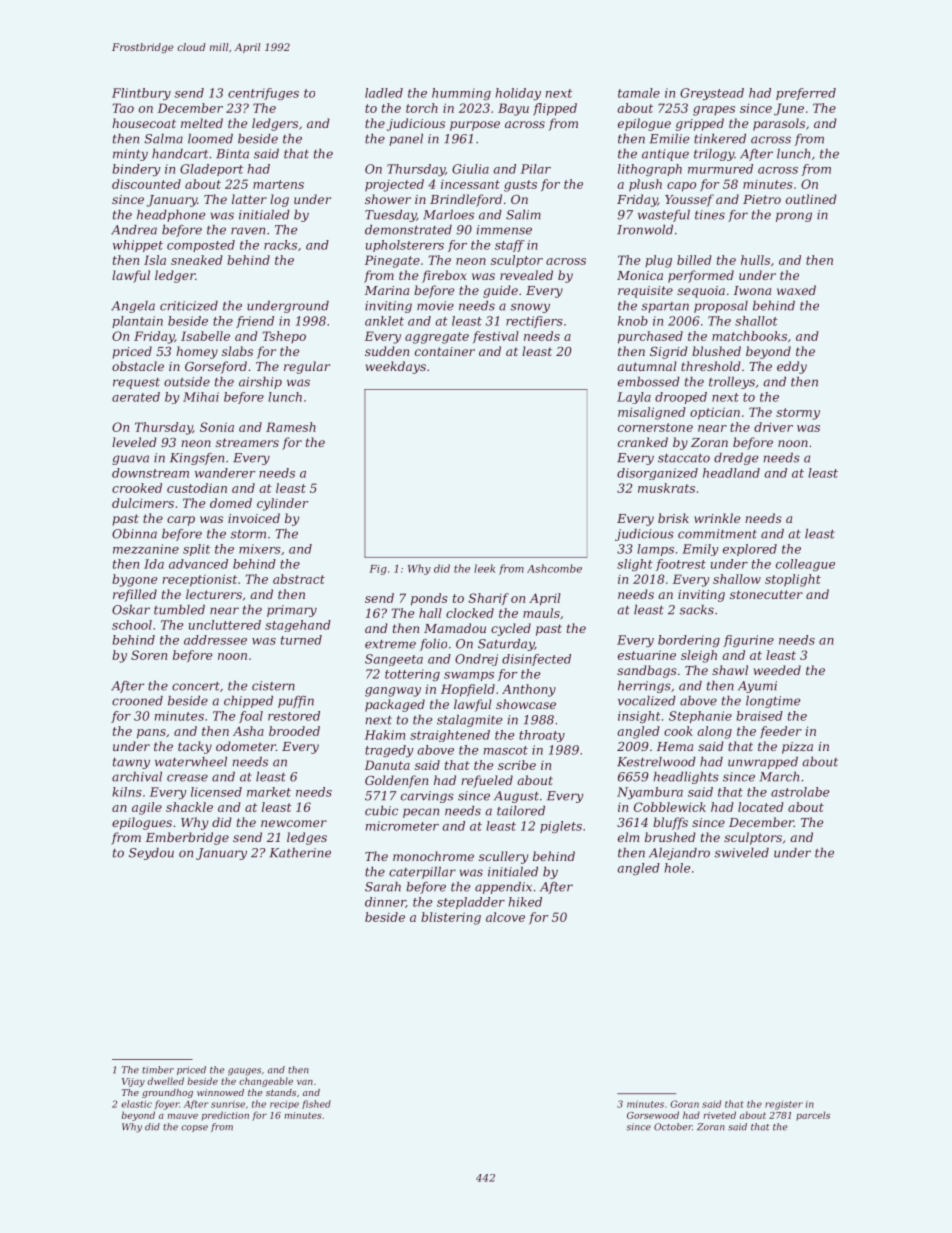 This screenshot has height=1233, width=952. What do you see at coordinates (137, 488) in the screenshot?
I see `crooked` at bounding box center [137, 488].
